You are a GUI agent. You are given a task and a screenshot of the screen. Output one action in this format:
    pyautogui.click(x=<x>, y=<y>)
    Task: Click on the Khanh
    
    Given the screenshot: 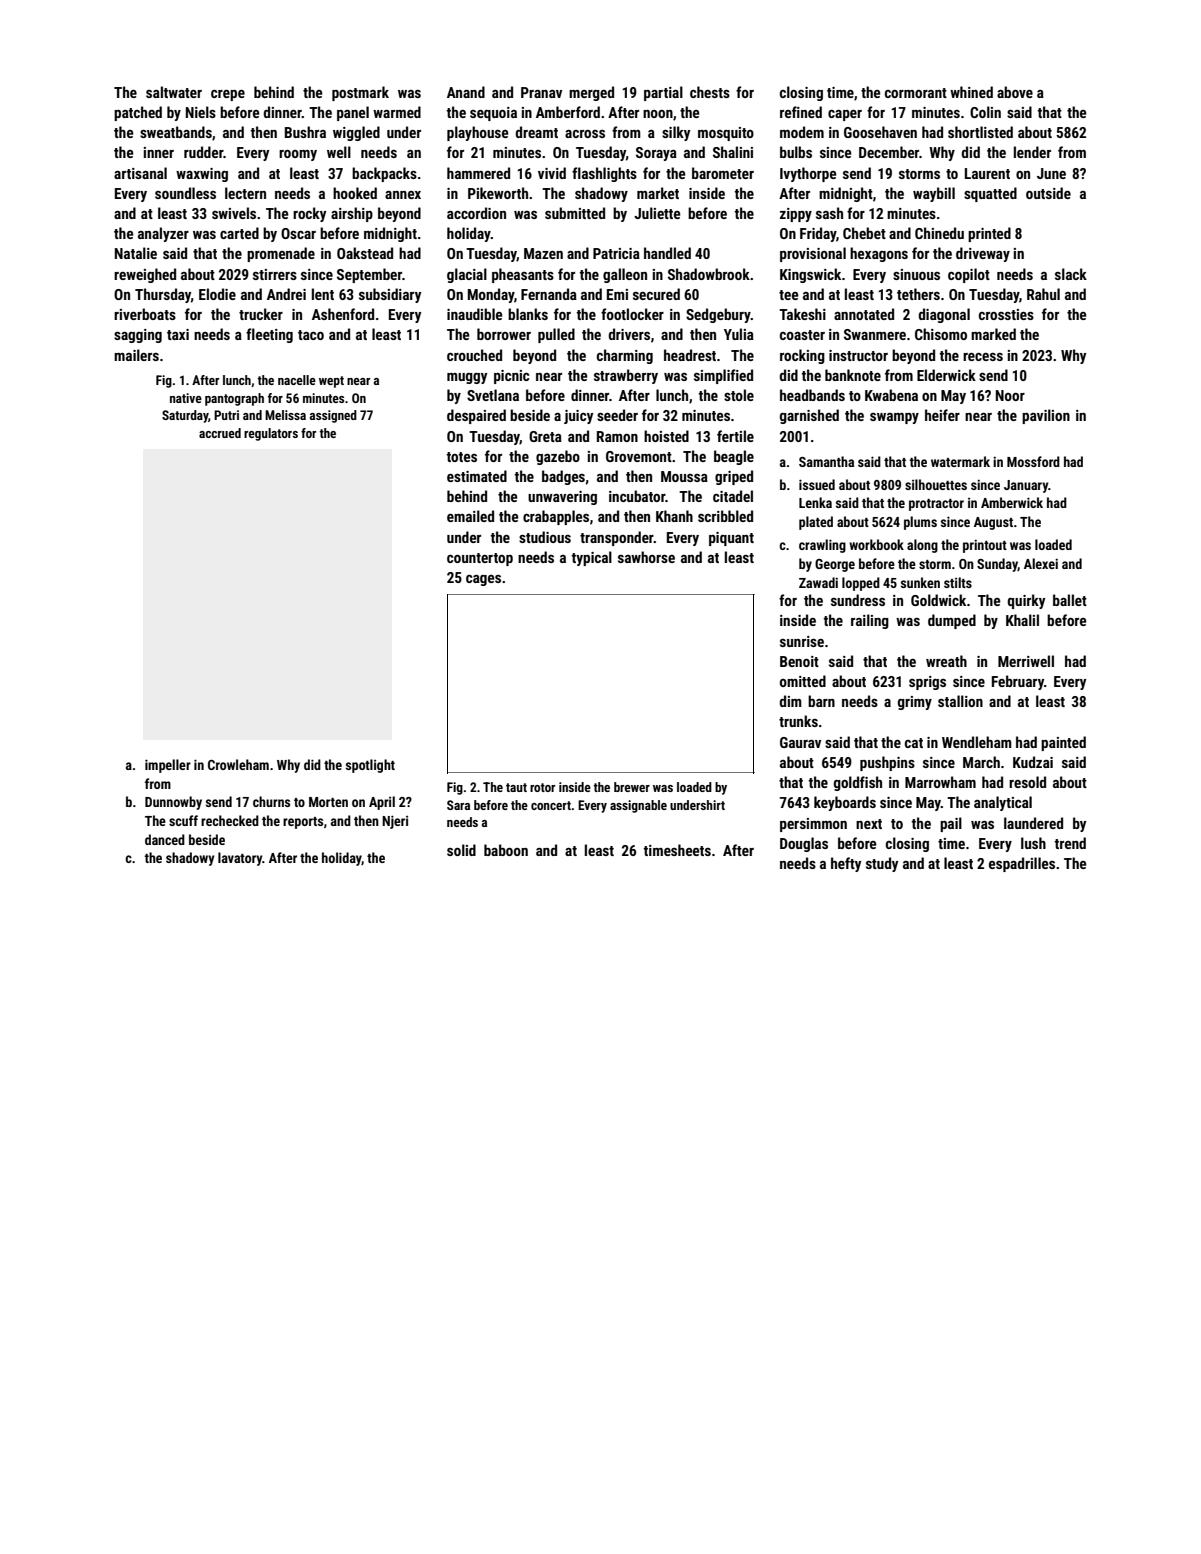 What is the action you would take?
    pyautogui.click(x=674, y=516)
